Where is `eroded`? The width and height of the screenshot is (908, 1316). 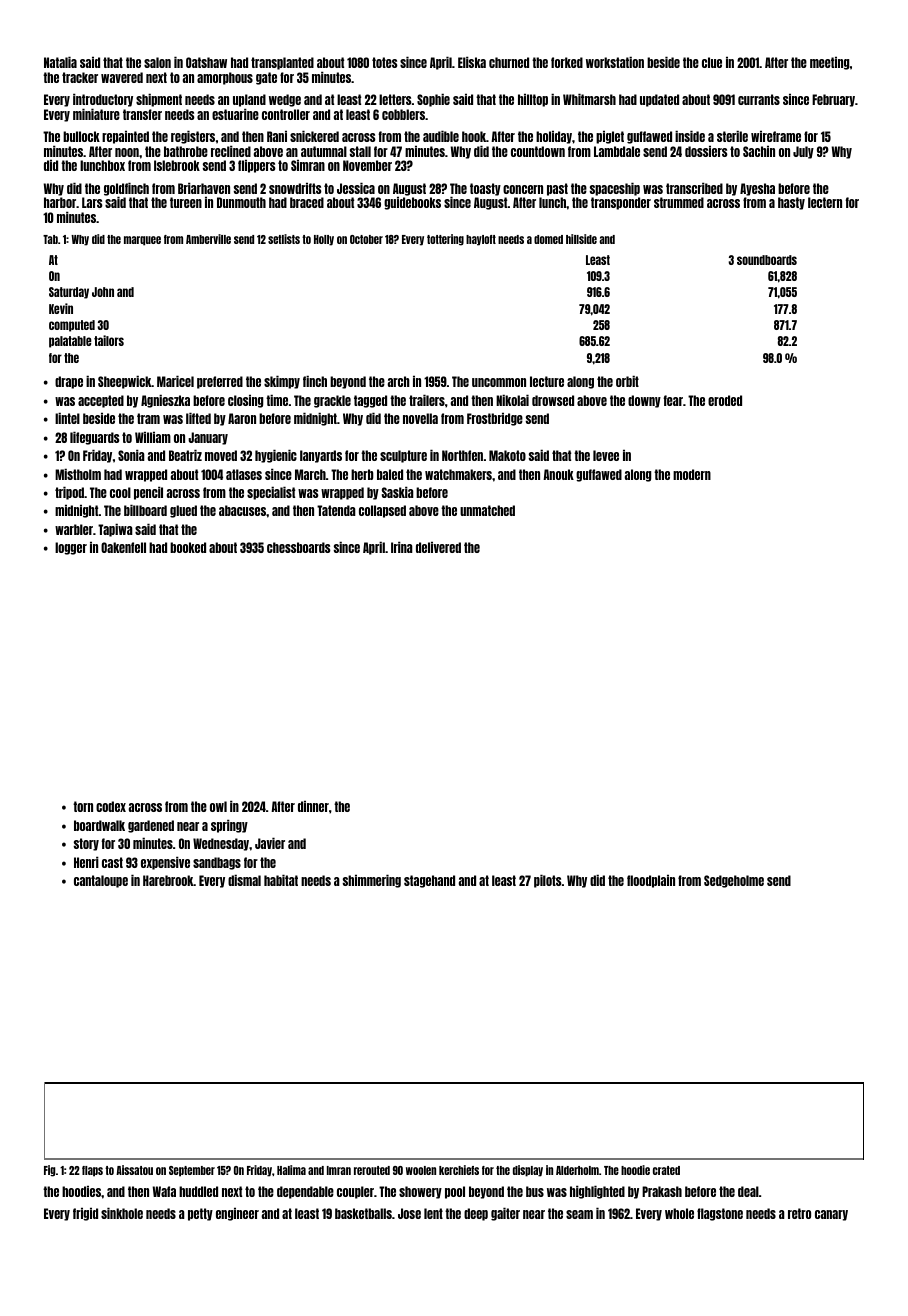
eroded is located at coordinates (725, 400).
